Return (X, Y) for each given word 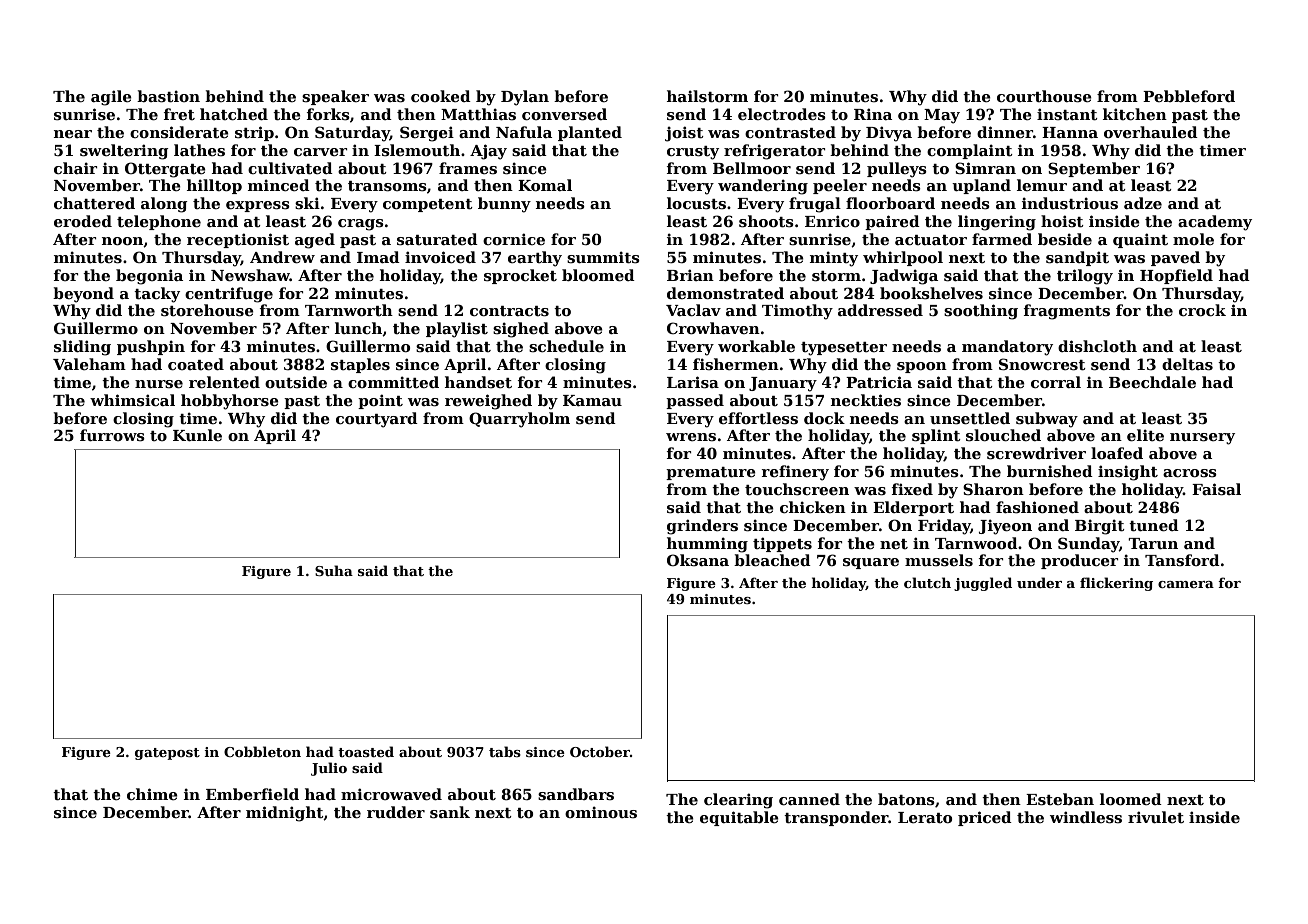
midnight (284, 814)
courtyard (377, 420)
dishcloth (1097, 346)
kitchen (1135, 114)
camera (1186, 584)
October (600, 751)
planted (590, 133)
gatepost (167, 754)
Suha (334, 570)
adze (1143, 203)
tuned (1154, 525)
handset (478, 382)
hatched (234, 114)
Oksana (698, 560)
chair (75, 168)
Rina (873, 114)
